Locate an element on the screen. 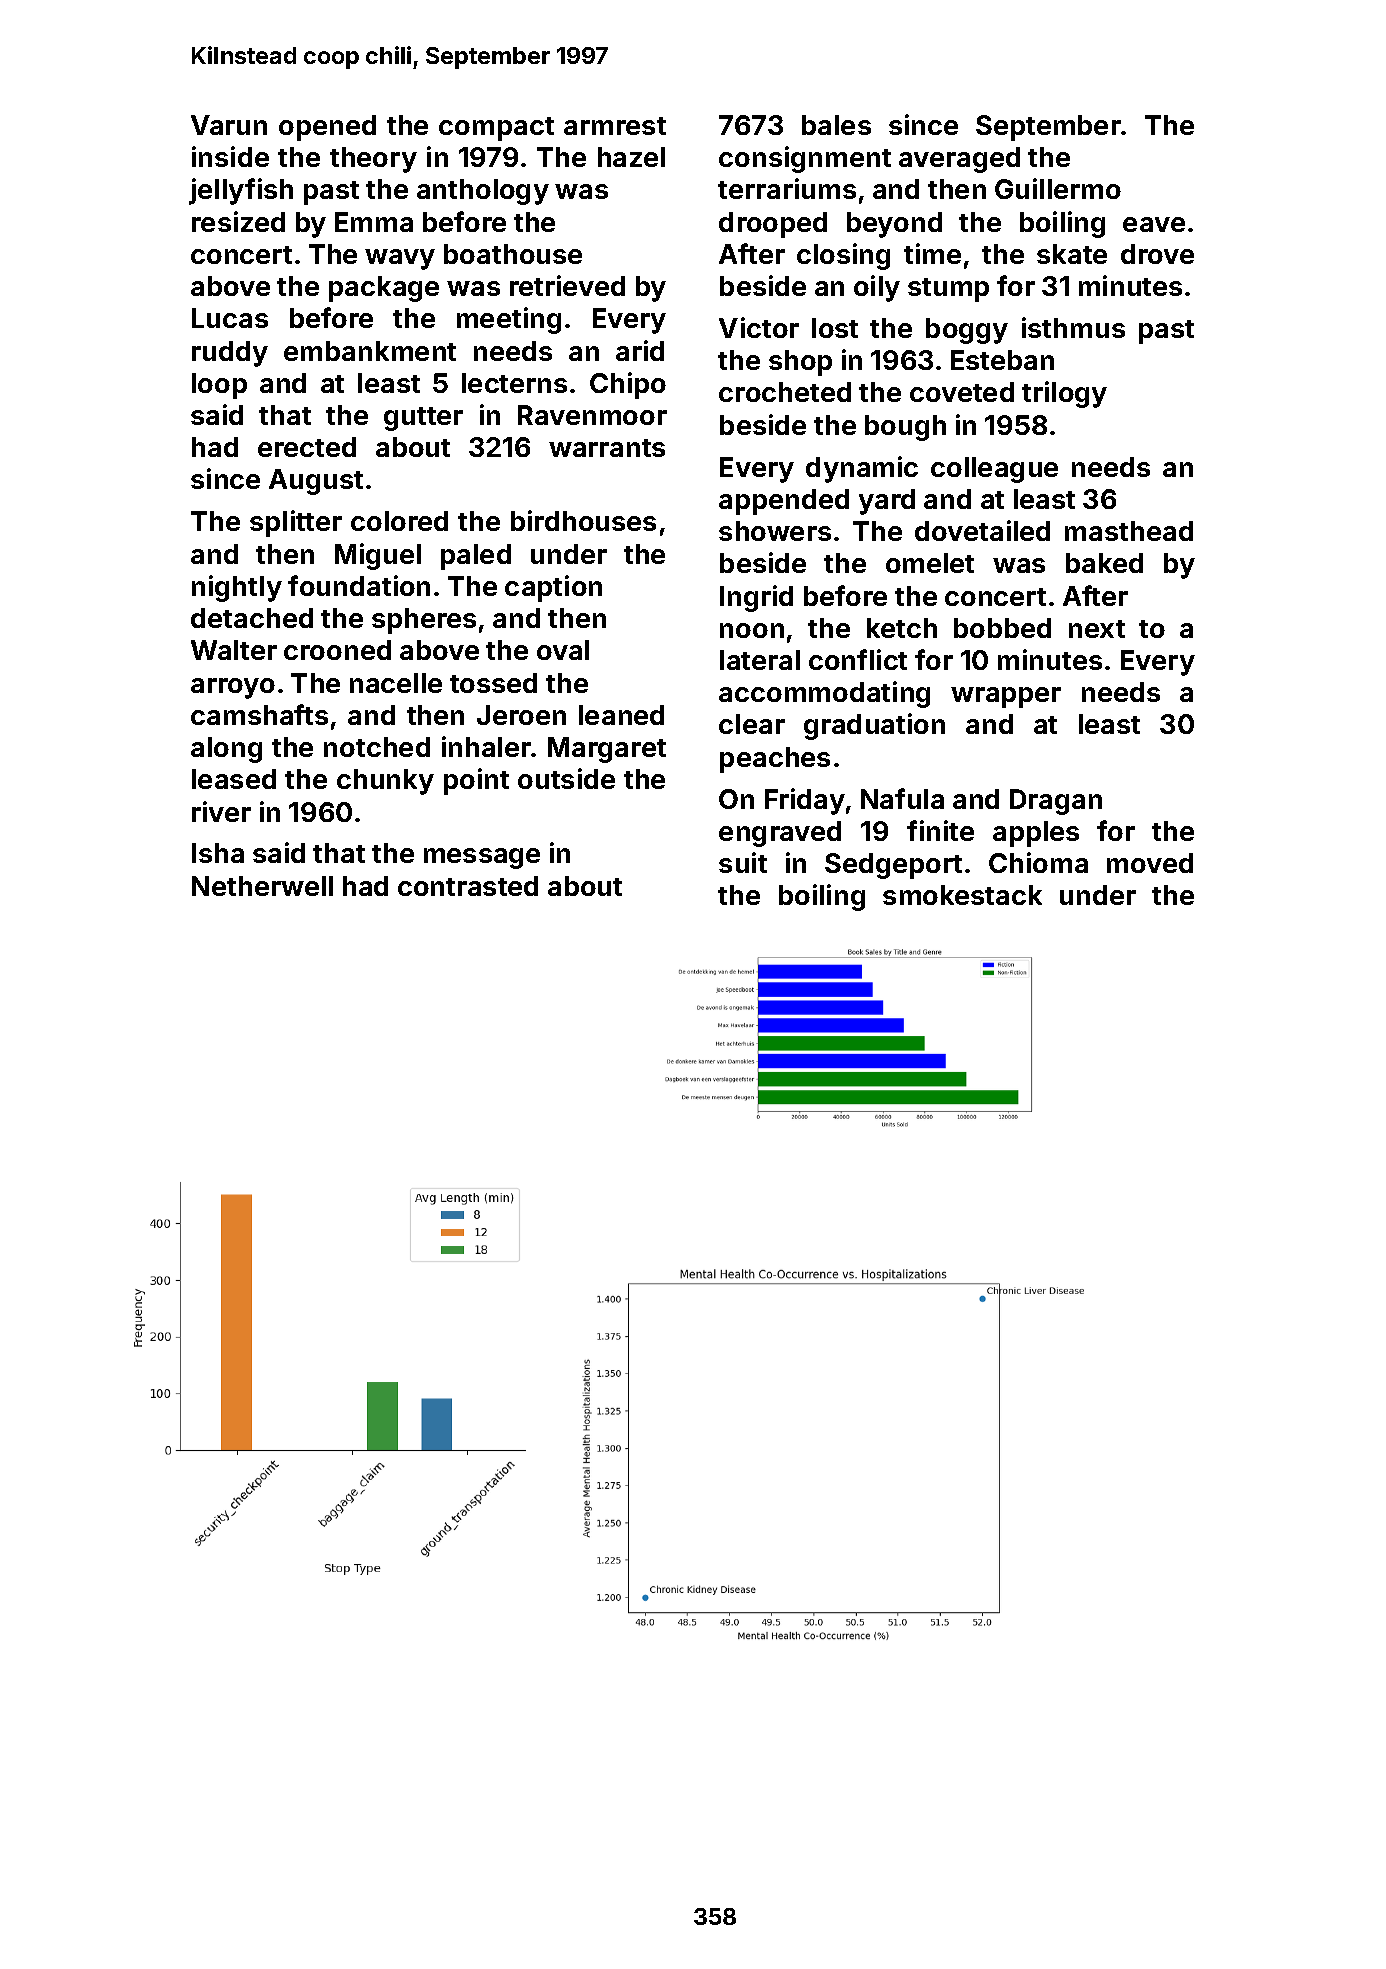  eave is located at coordinates (1154, 224).
